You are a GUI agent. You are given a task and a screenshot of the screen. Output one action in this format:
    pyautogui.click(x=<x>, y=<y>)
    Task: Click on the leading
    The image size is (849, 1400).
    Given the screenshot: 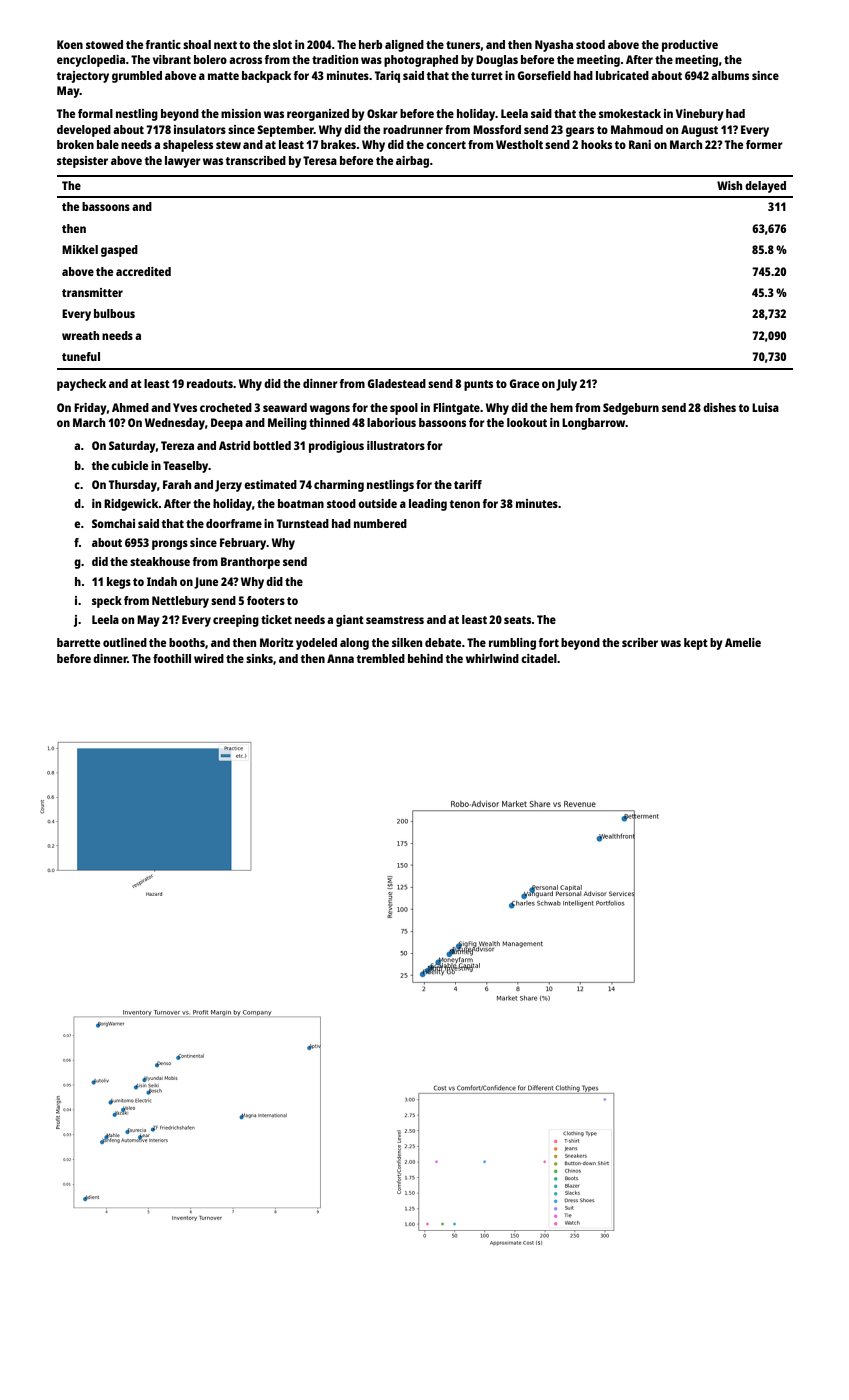 What is the action you would take?
    pyautogui.click(x=428, y=505)
